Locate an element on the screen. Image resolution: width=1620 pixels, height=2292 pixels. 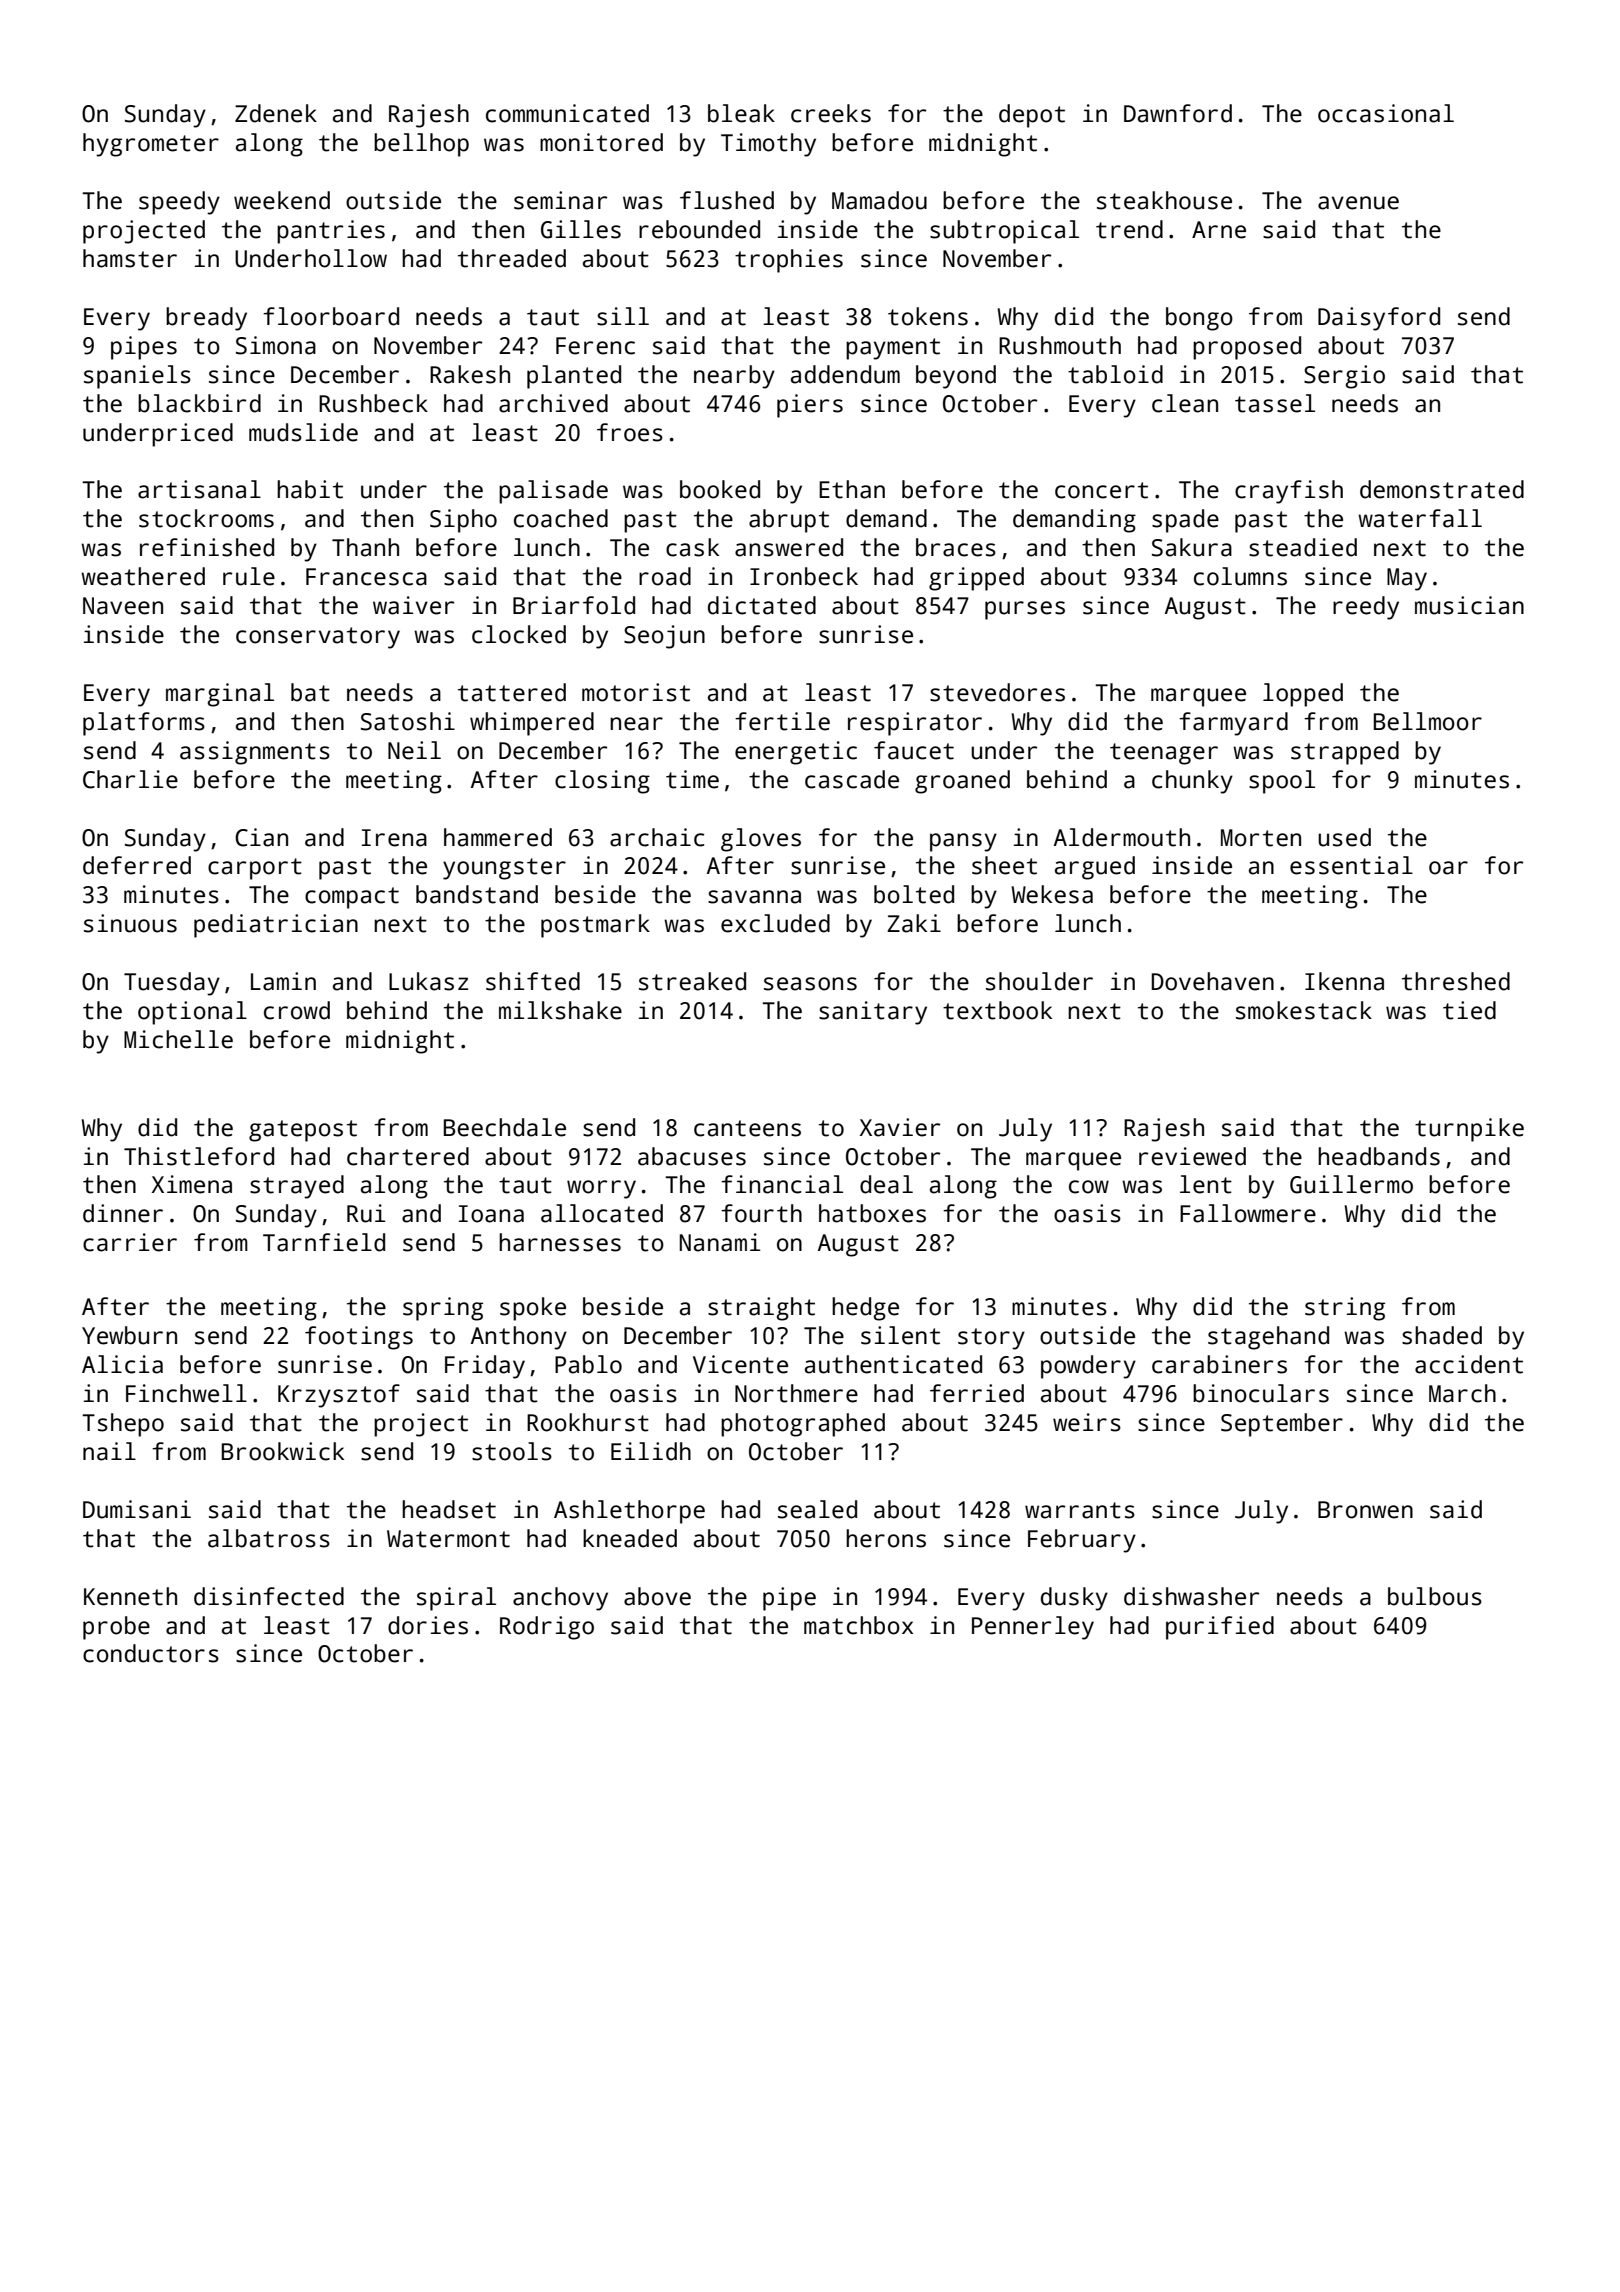
Dawnford is located at coordinates (1178, 113).
